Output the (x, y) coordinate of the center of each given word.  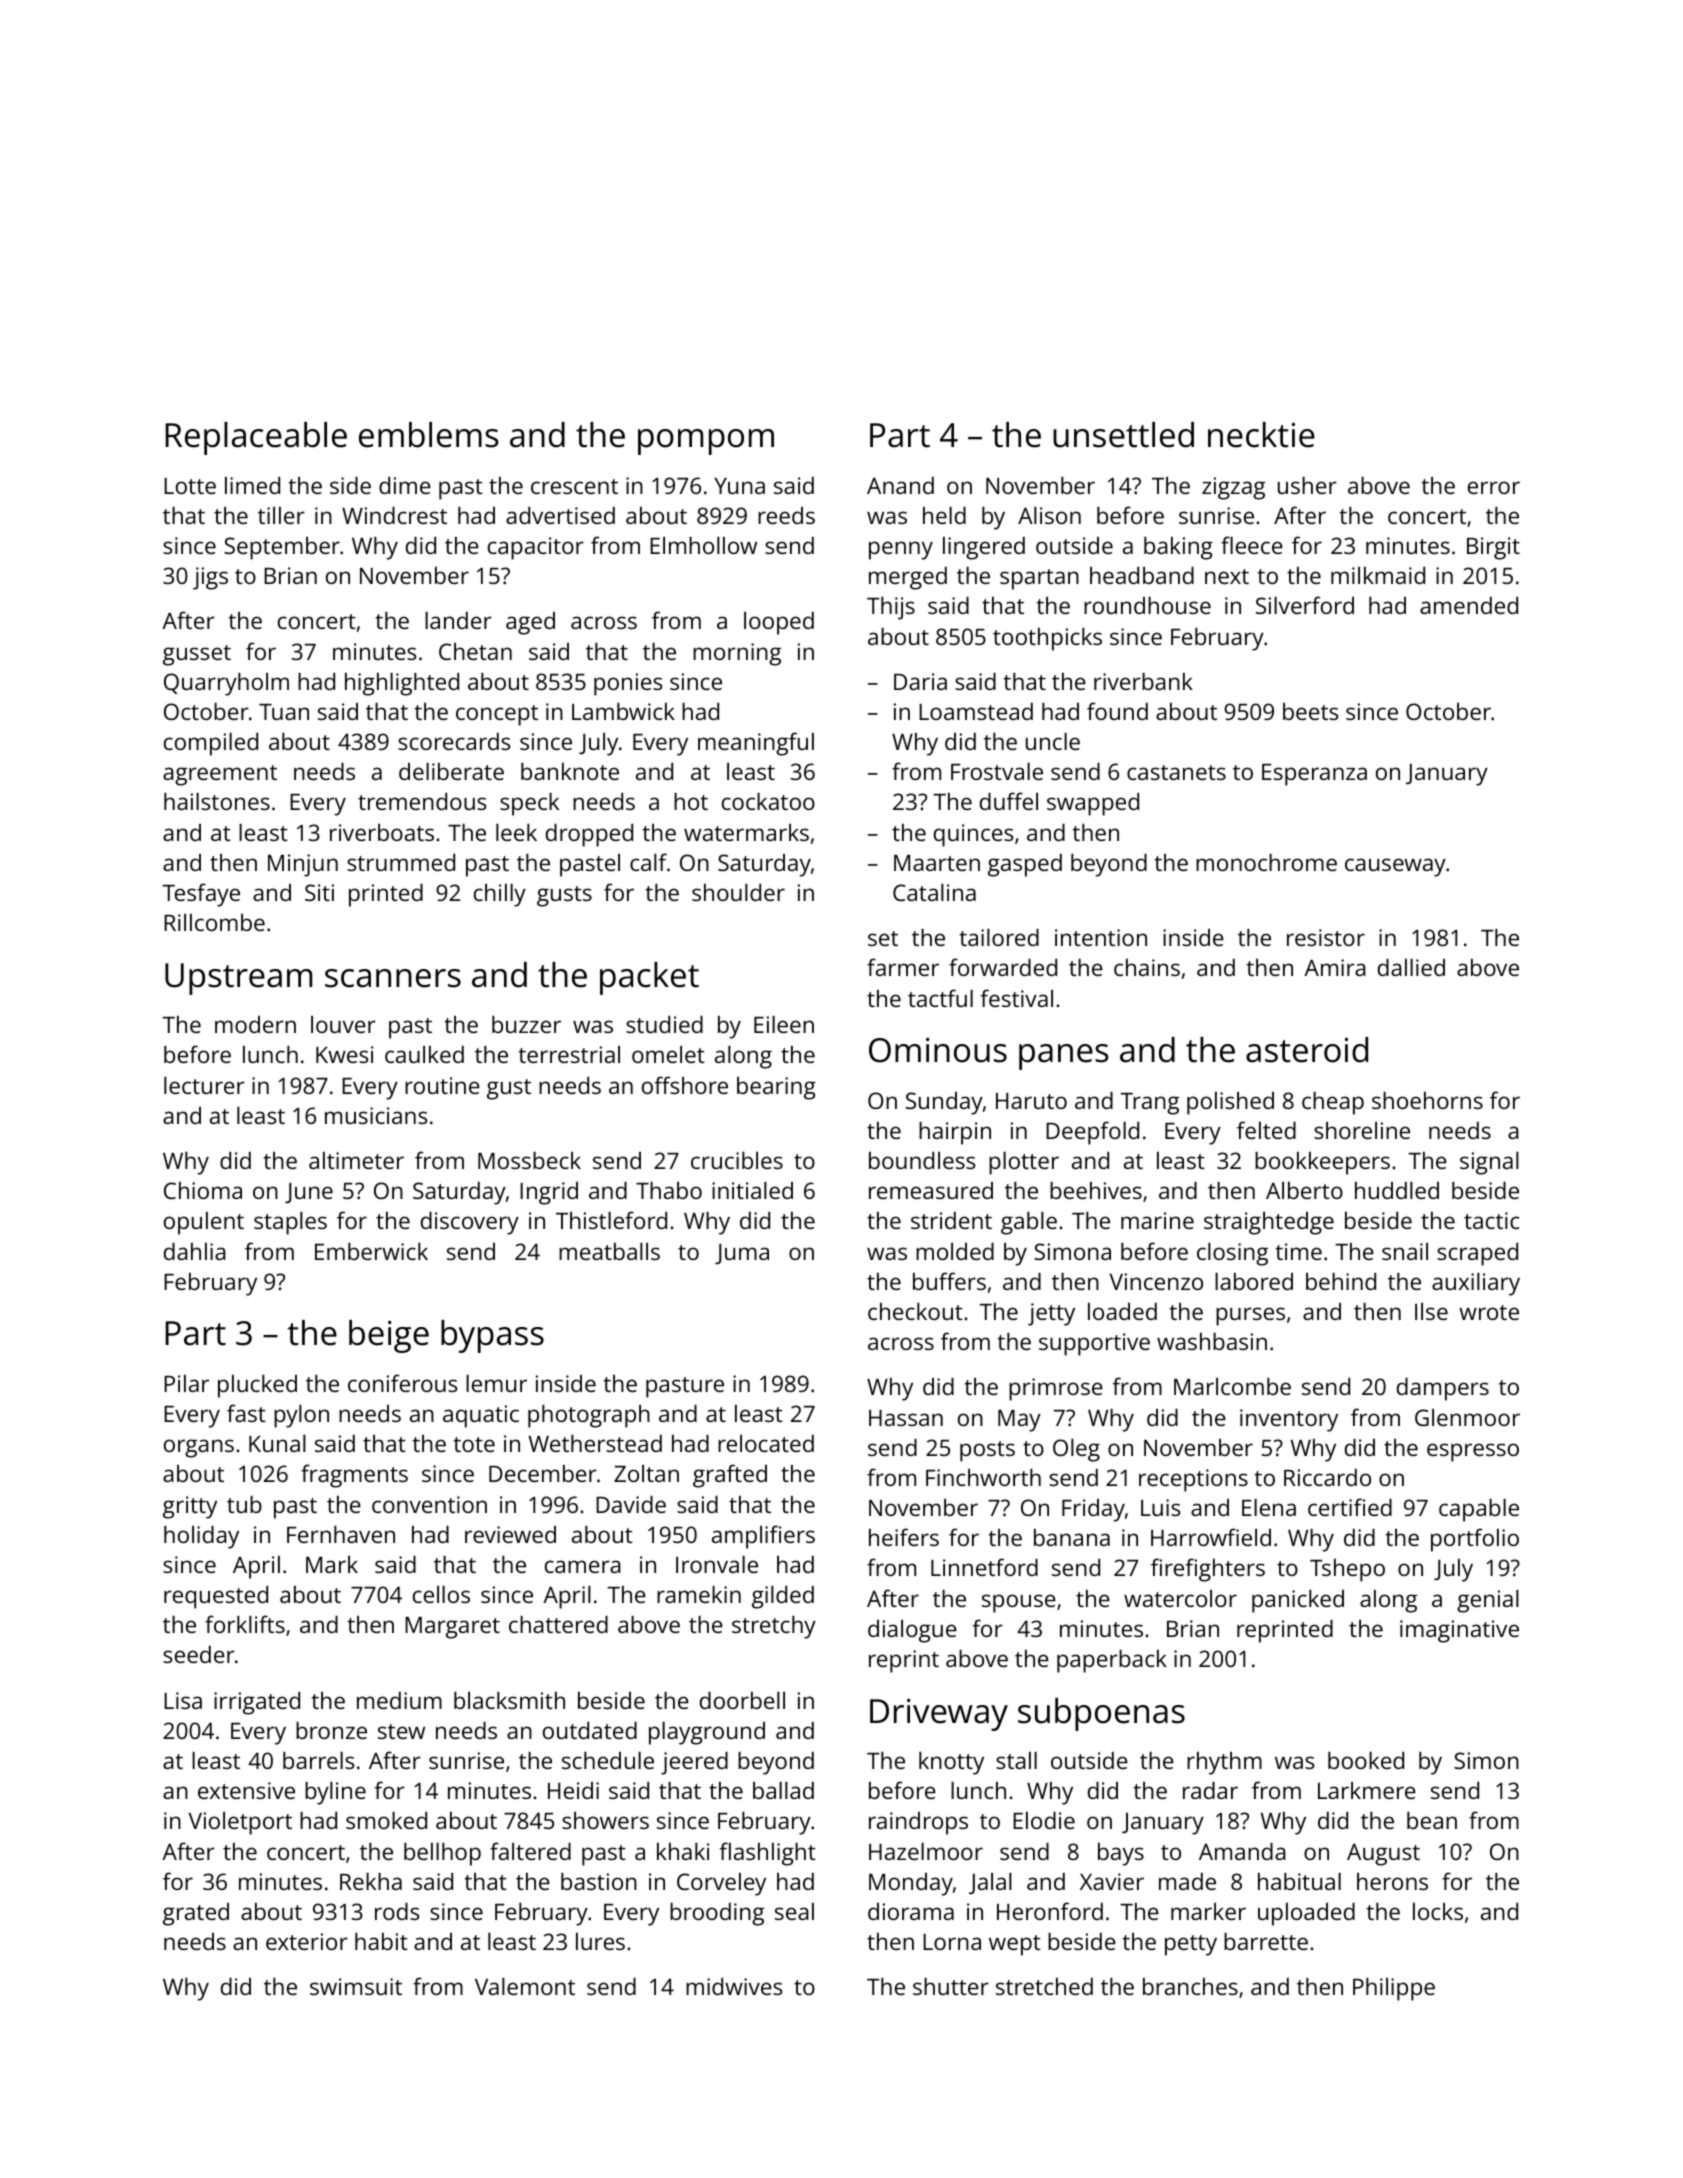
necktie (1261, 435)
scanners (393, 978)
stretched (1044, 1986)
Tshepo (1347, 1570)
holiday (201, 1537)
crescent (574, 486)
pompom (706, 442)
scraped (1477, 1254)
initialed (752, 1190)
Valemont (525, 1986)
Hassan (906, 1418)
